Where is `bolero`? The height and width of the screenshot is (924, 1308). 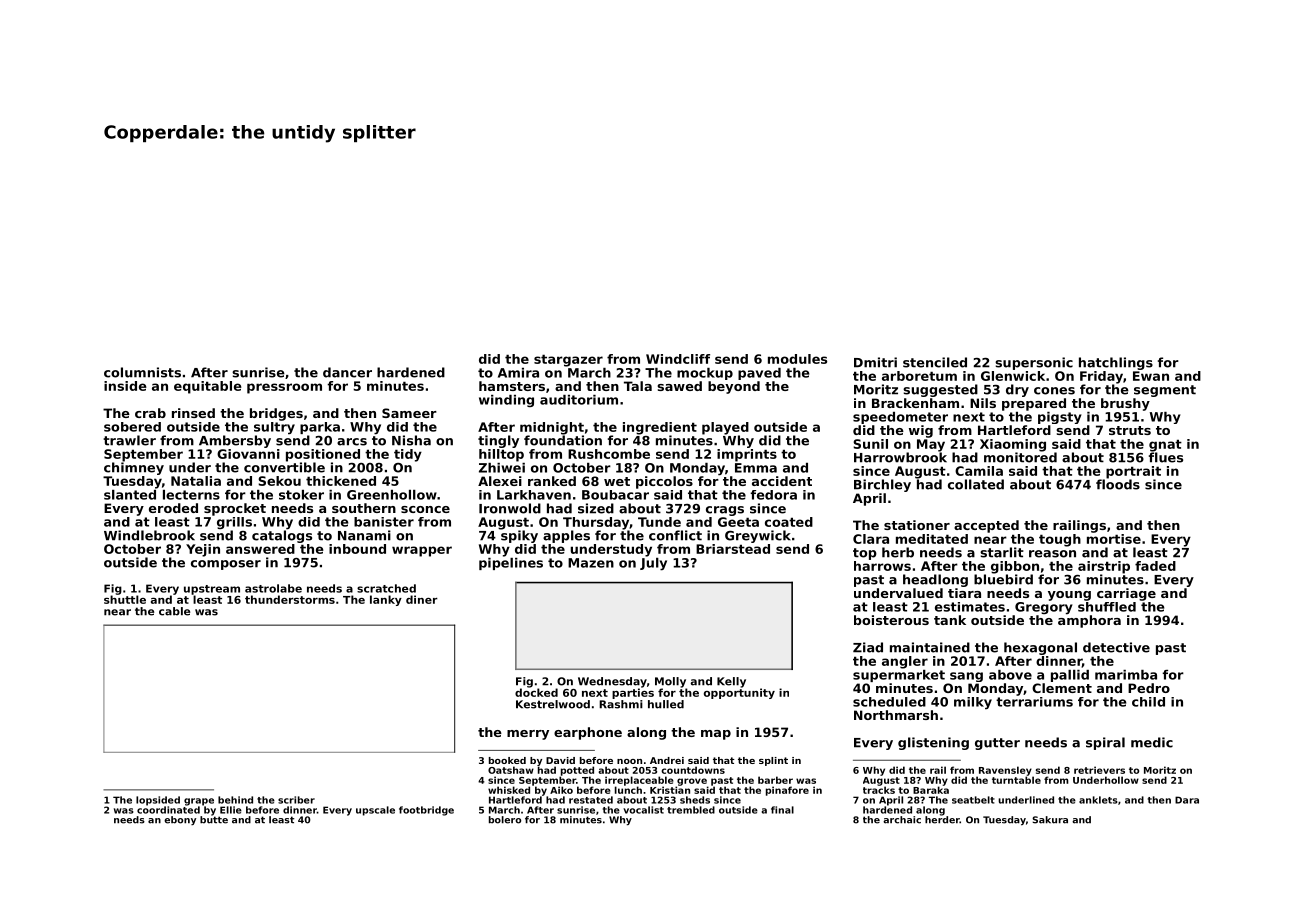 bolero is located at coordinates (505, 820).
